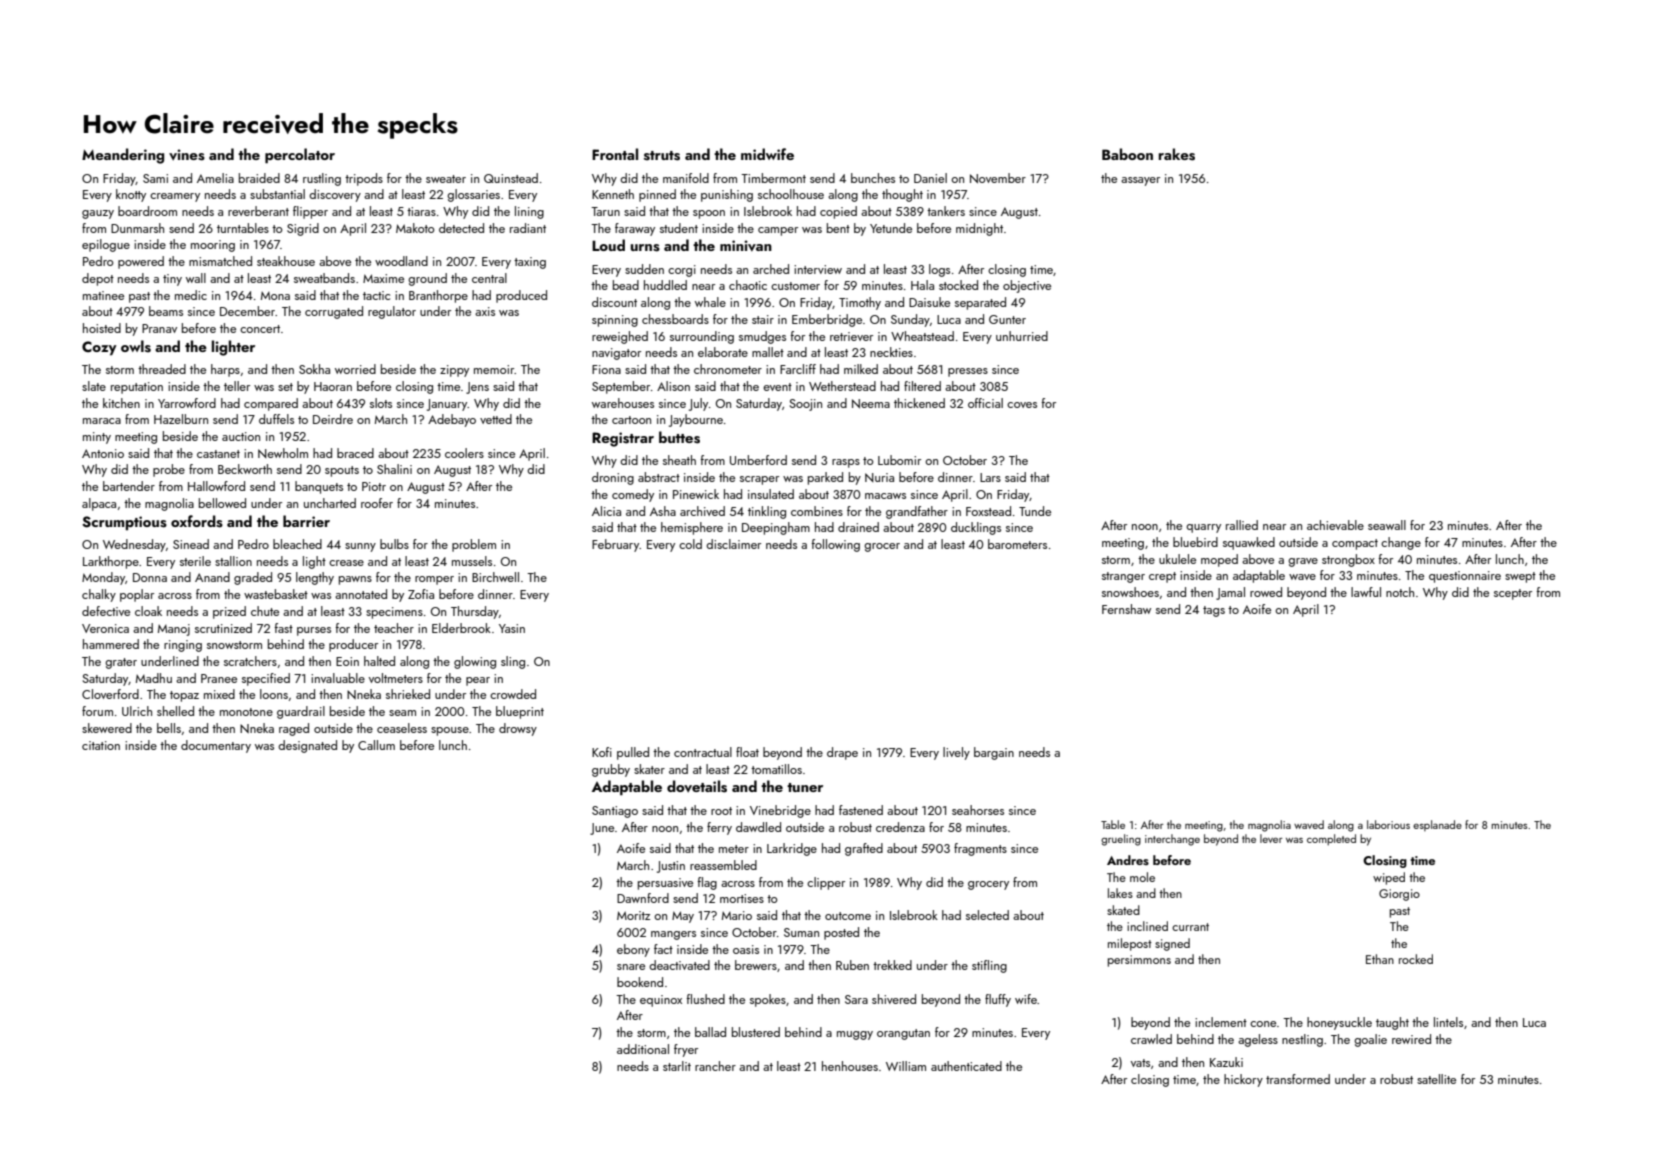 This document has width=1653, height=1169. What do you see at coordinates (677, 1066) in the document?
I see `starlit` at bounding box center [677, 1066].
